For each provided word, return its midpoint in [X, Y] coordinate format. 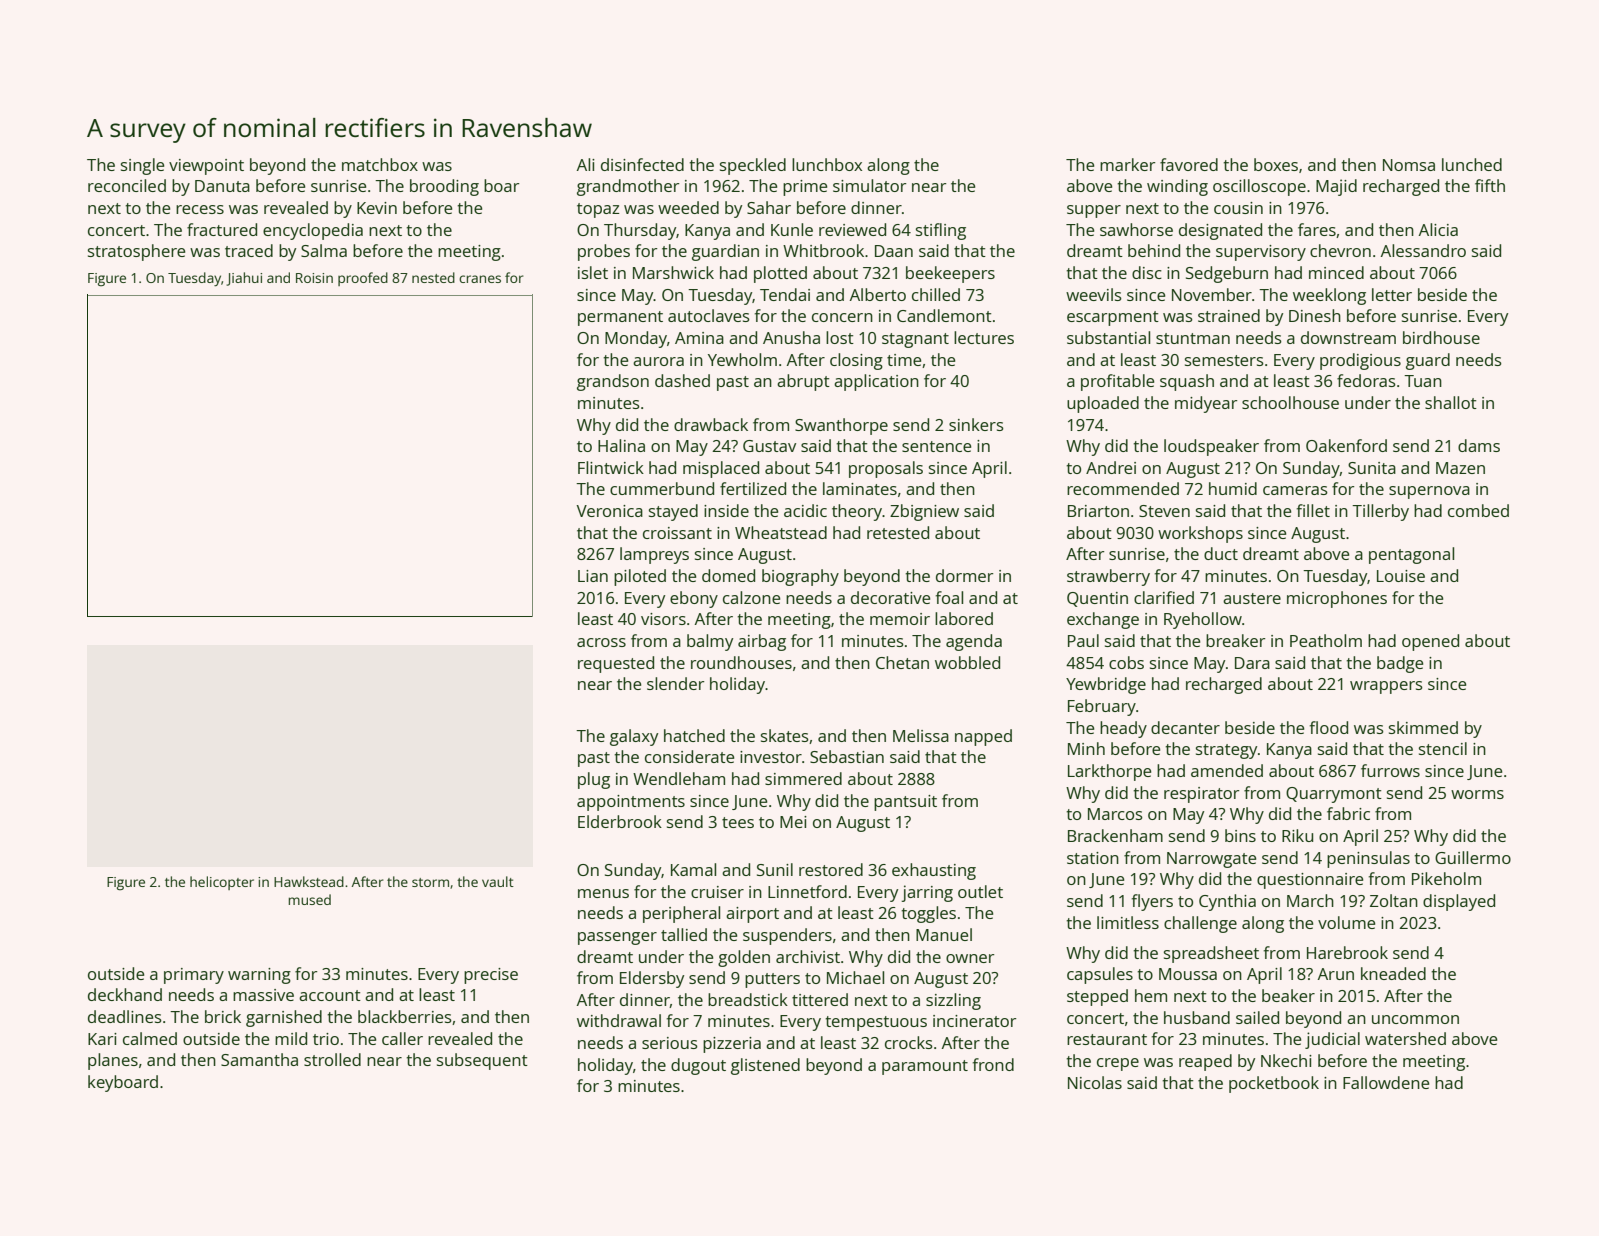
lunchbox [827, 164]
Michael [855, 977]
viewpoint [206, 167]
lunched [1472, 164]
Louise [1401, 576]
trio [326, 1039]
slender [675, 683]
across [601, 642]
